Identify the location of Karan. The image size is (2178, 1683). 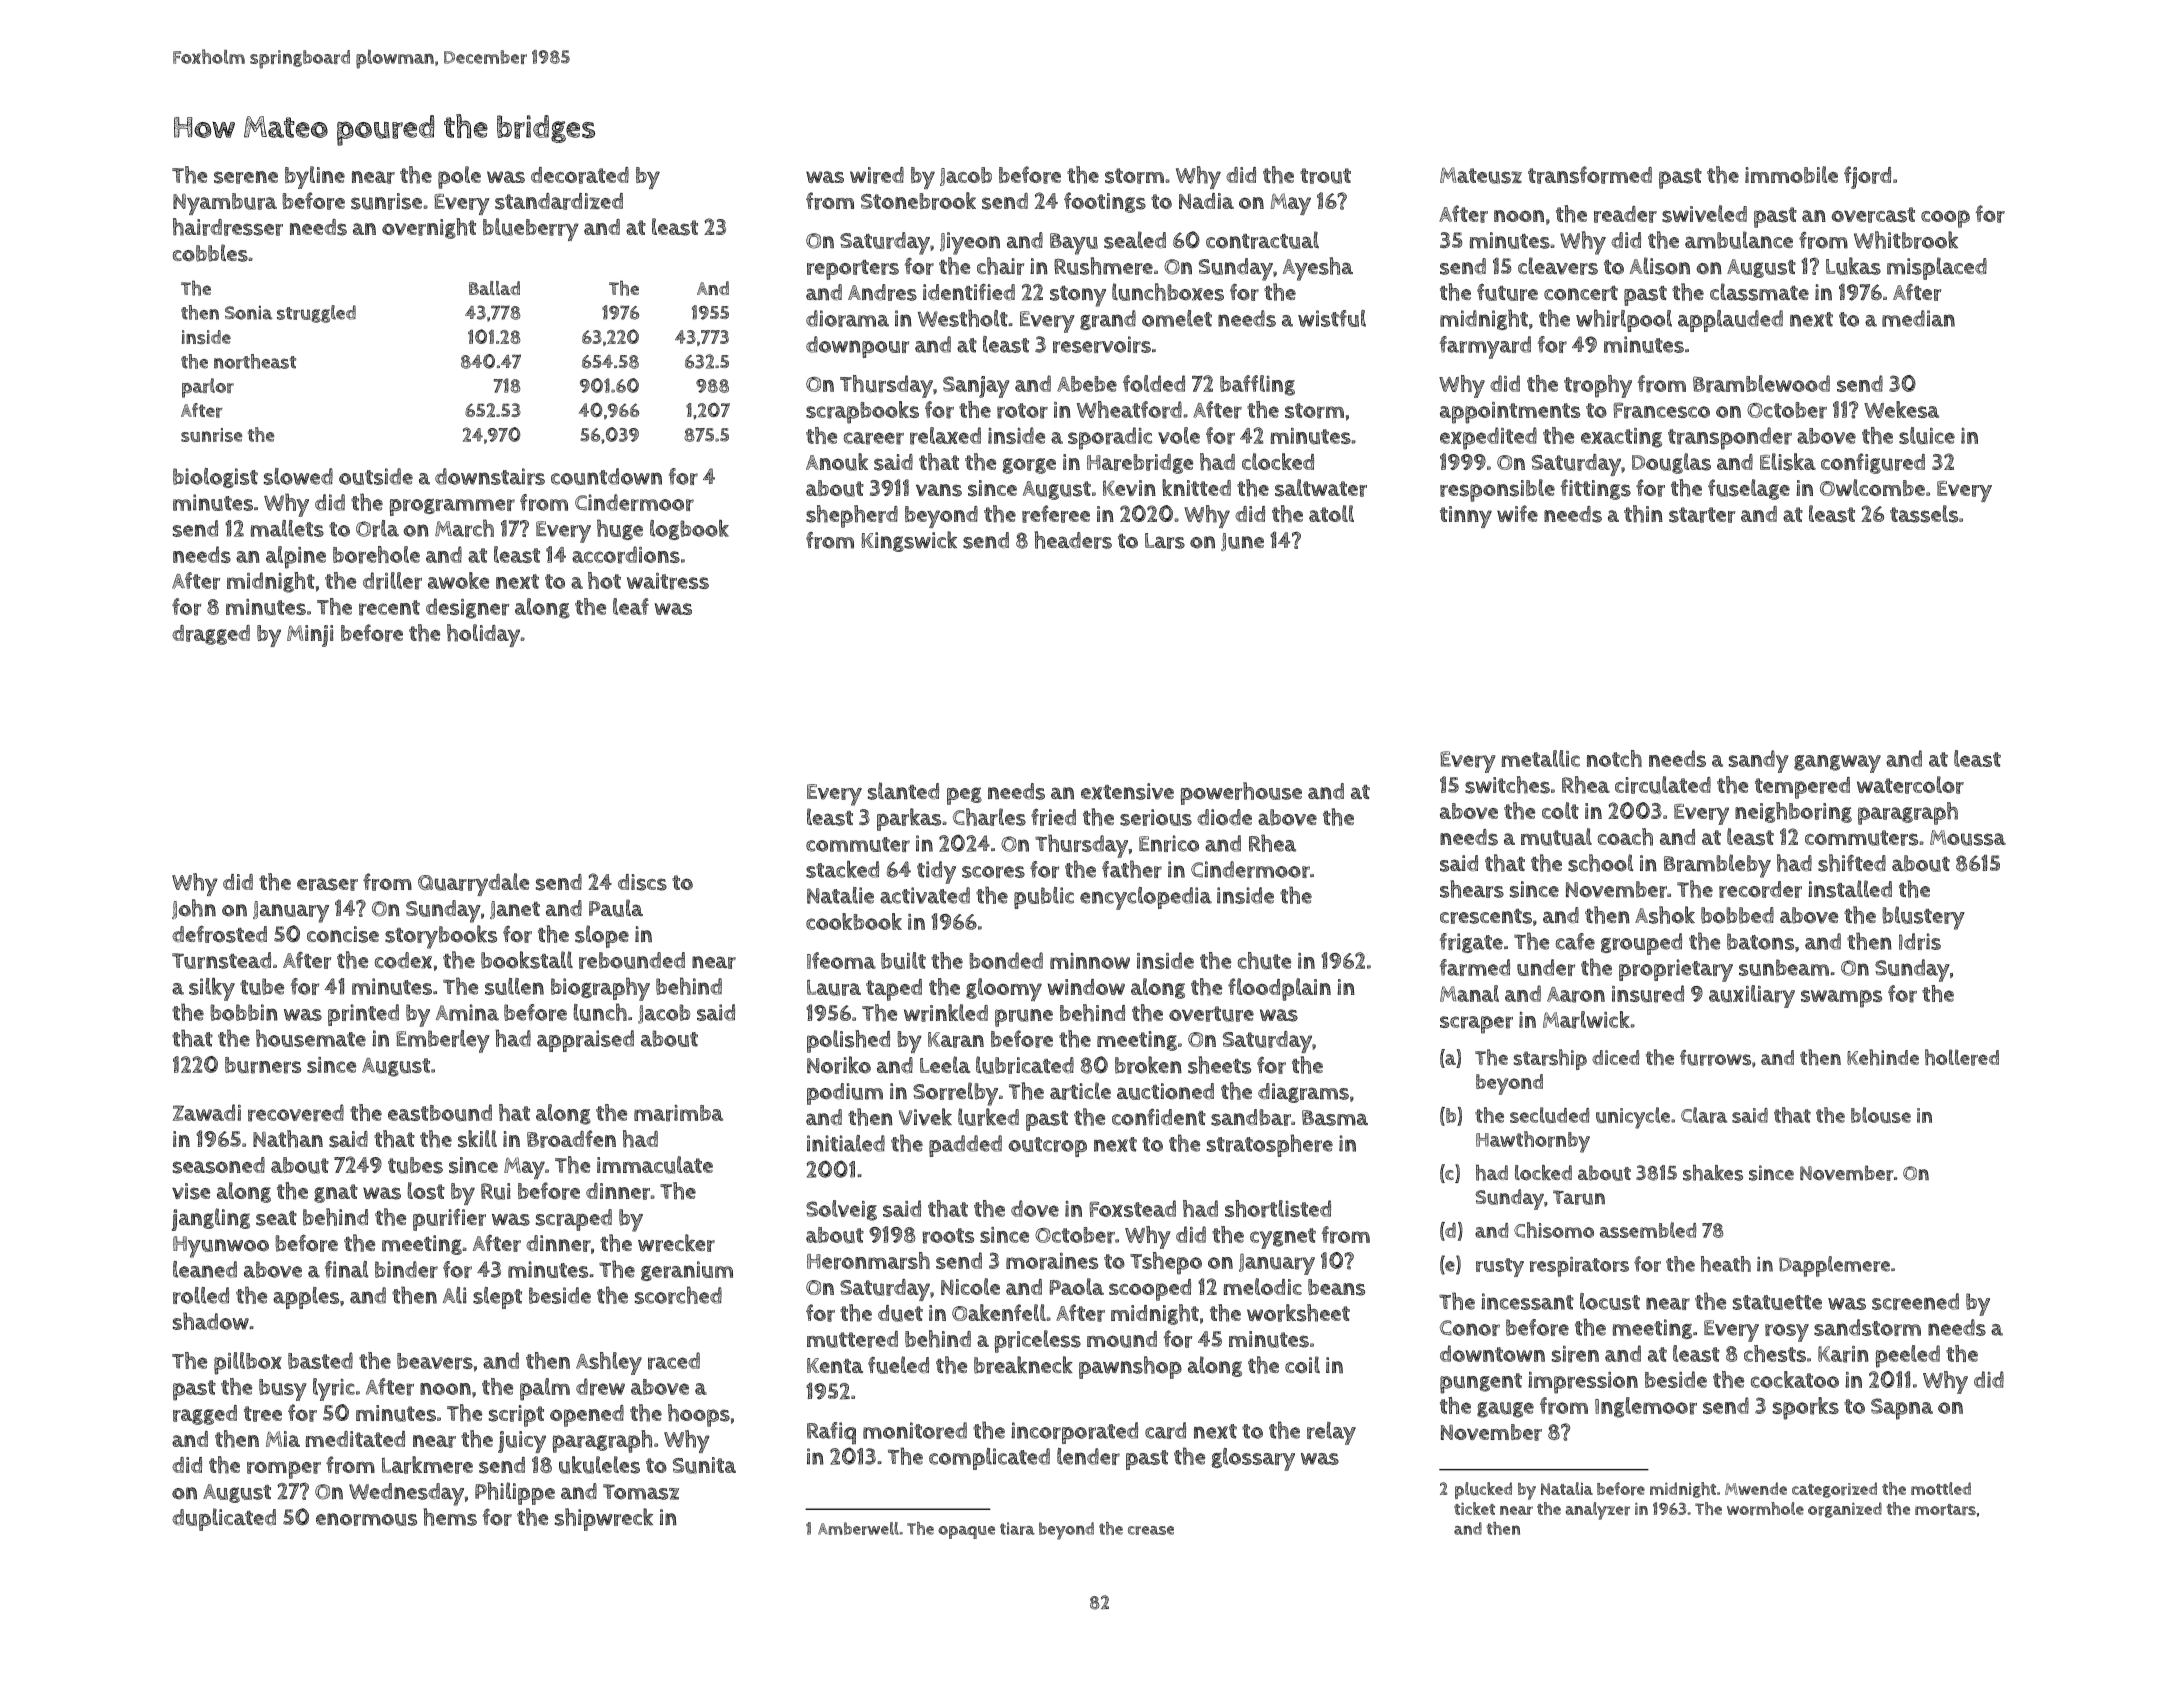
(956, 1040).
